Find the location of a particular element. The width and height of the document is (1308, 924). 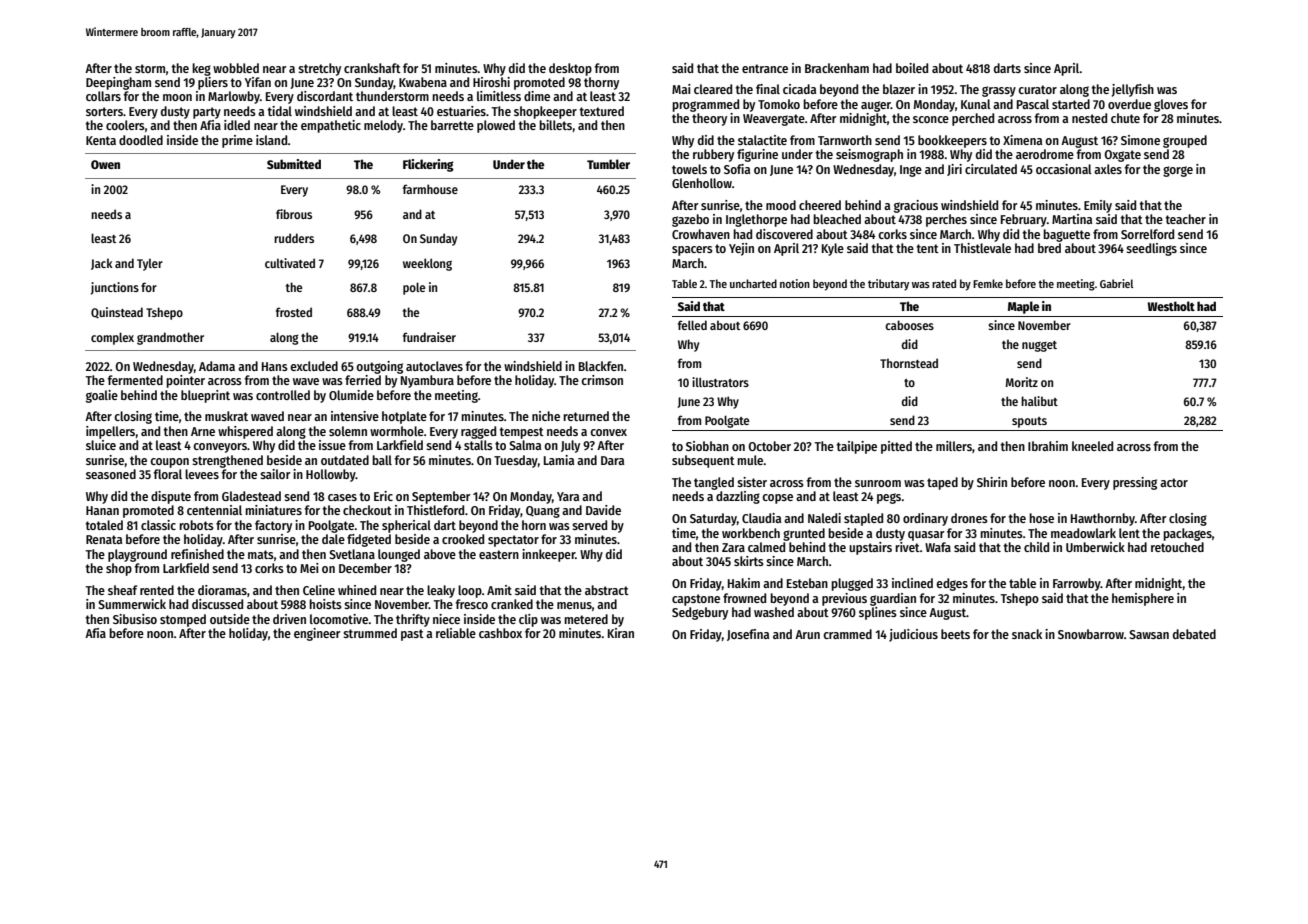

crankshaft is located at coordinates (372, 68).
